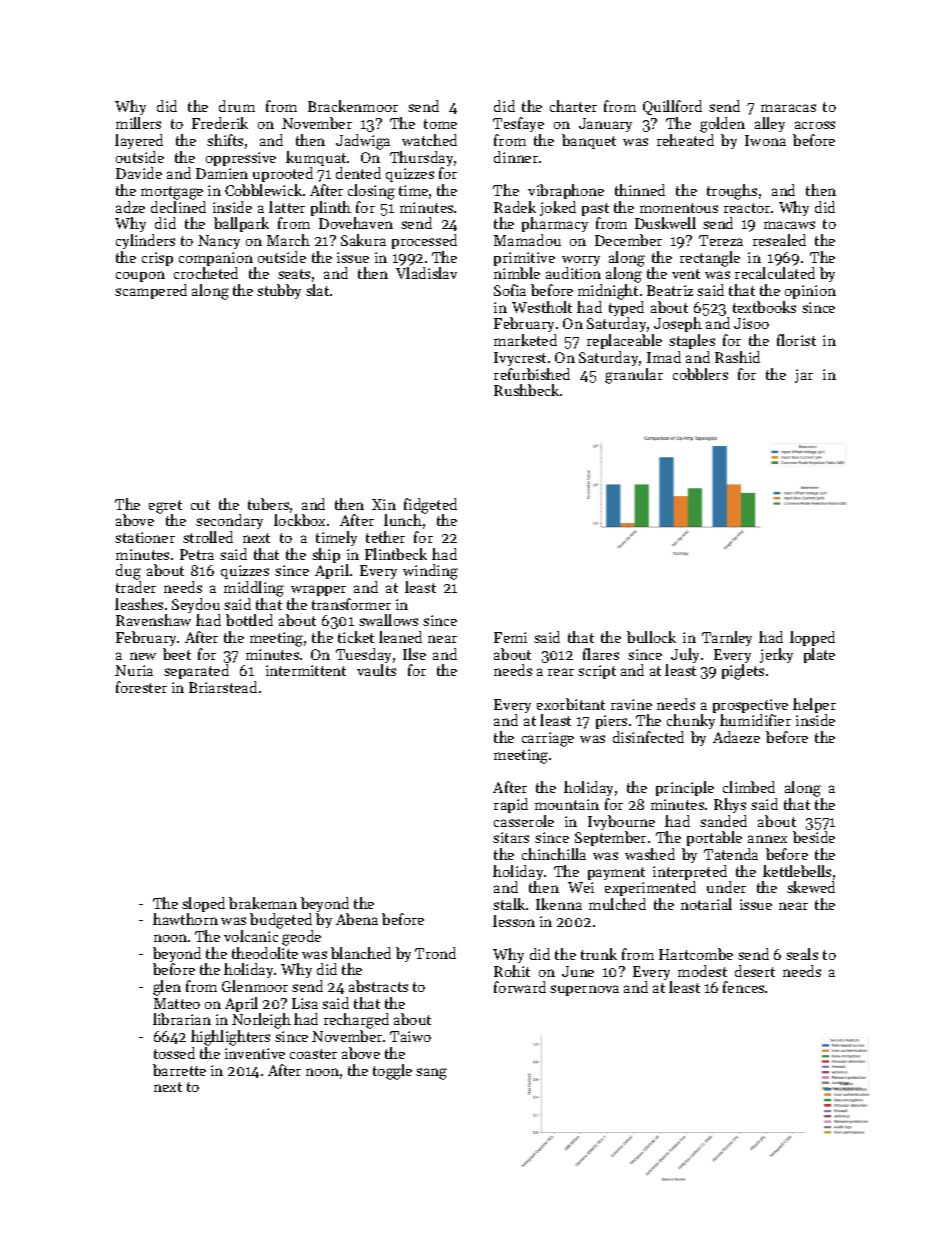  I want to click on Quillford, so click(672, 107).
